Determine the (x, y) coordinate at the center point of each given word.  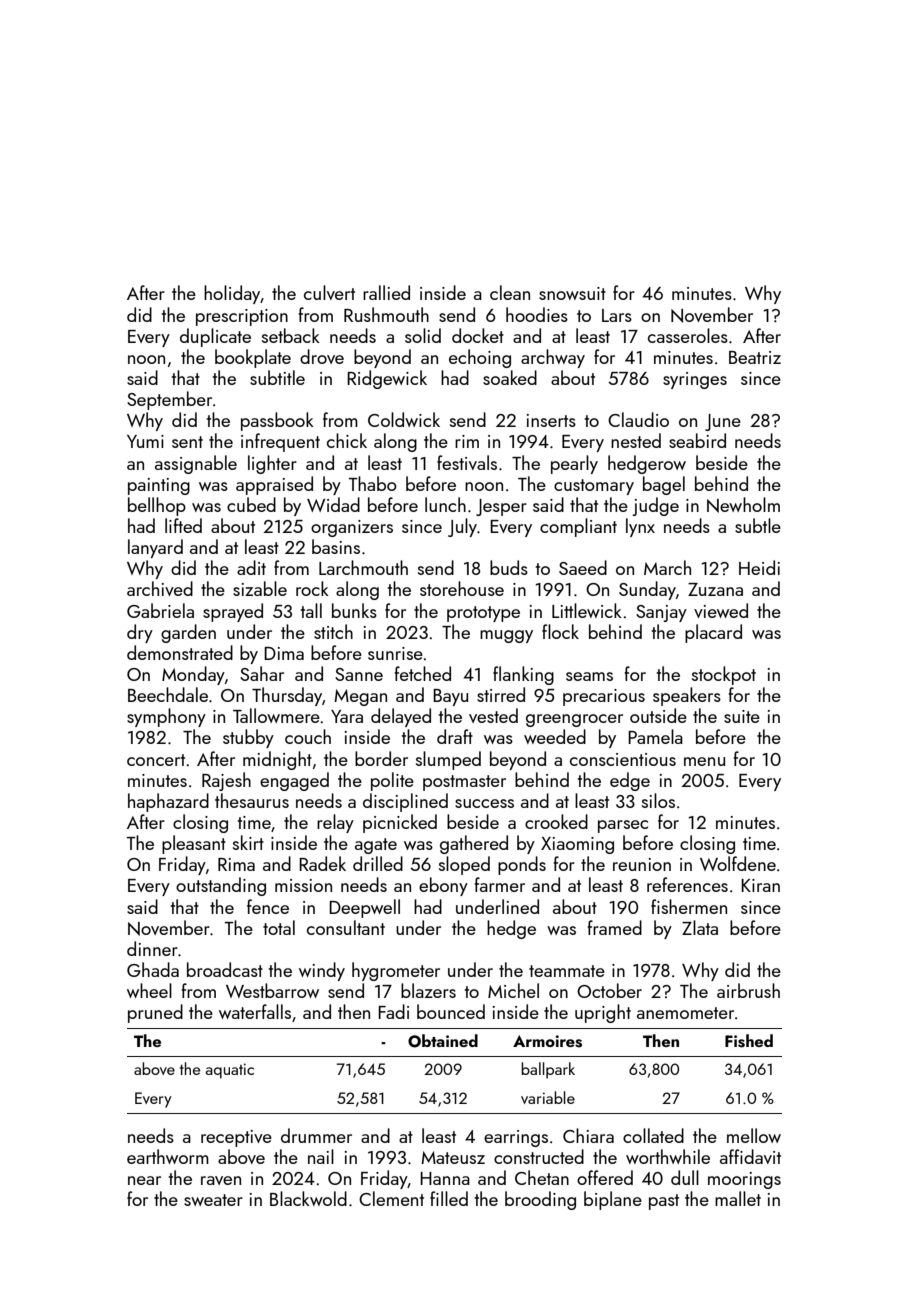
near (144, 1180)
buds (509, 567)
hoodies (537, 314)
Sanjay (661, 613)
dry (140, 633)
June (723, 422)
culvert (329, 292)
